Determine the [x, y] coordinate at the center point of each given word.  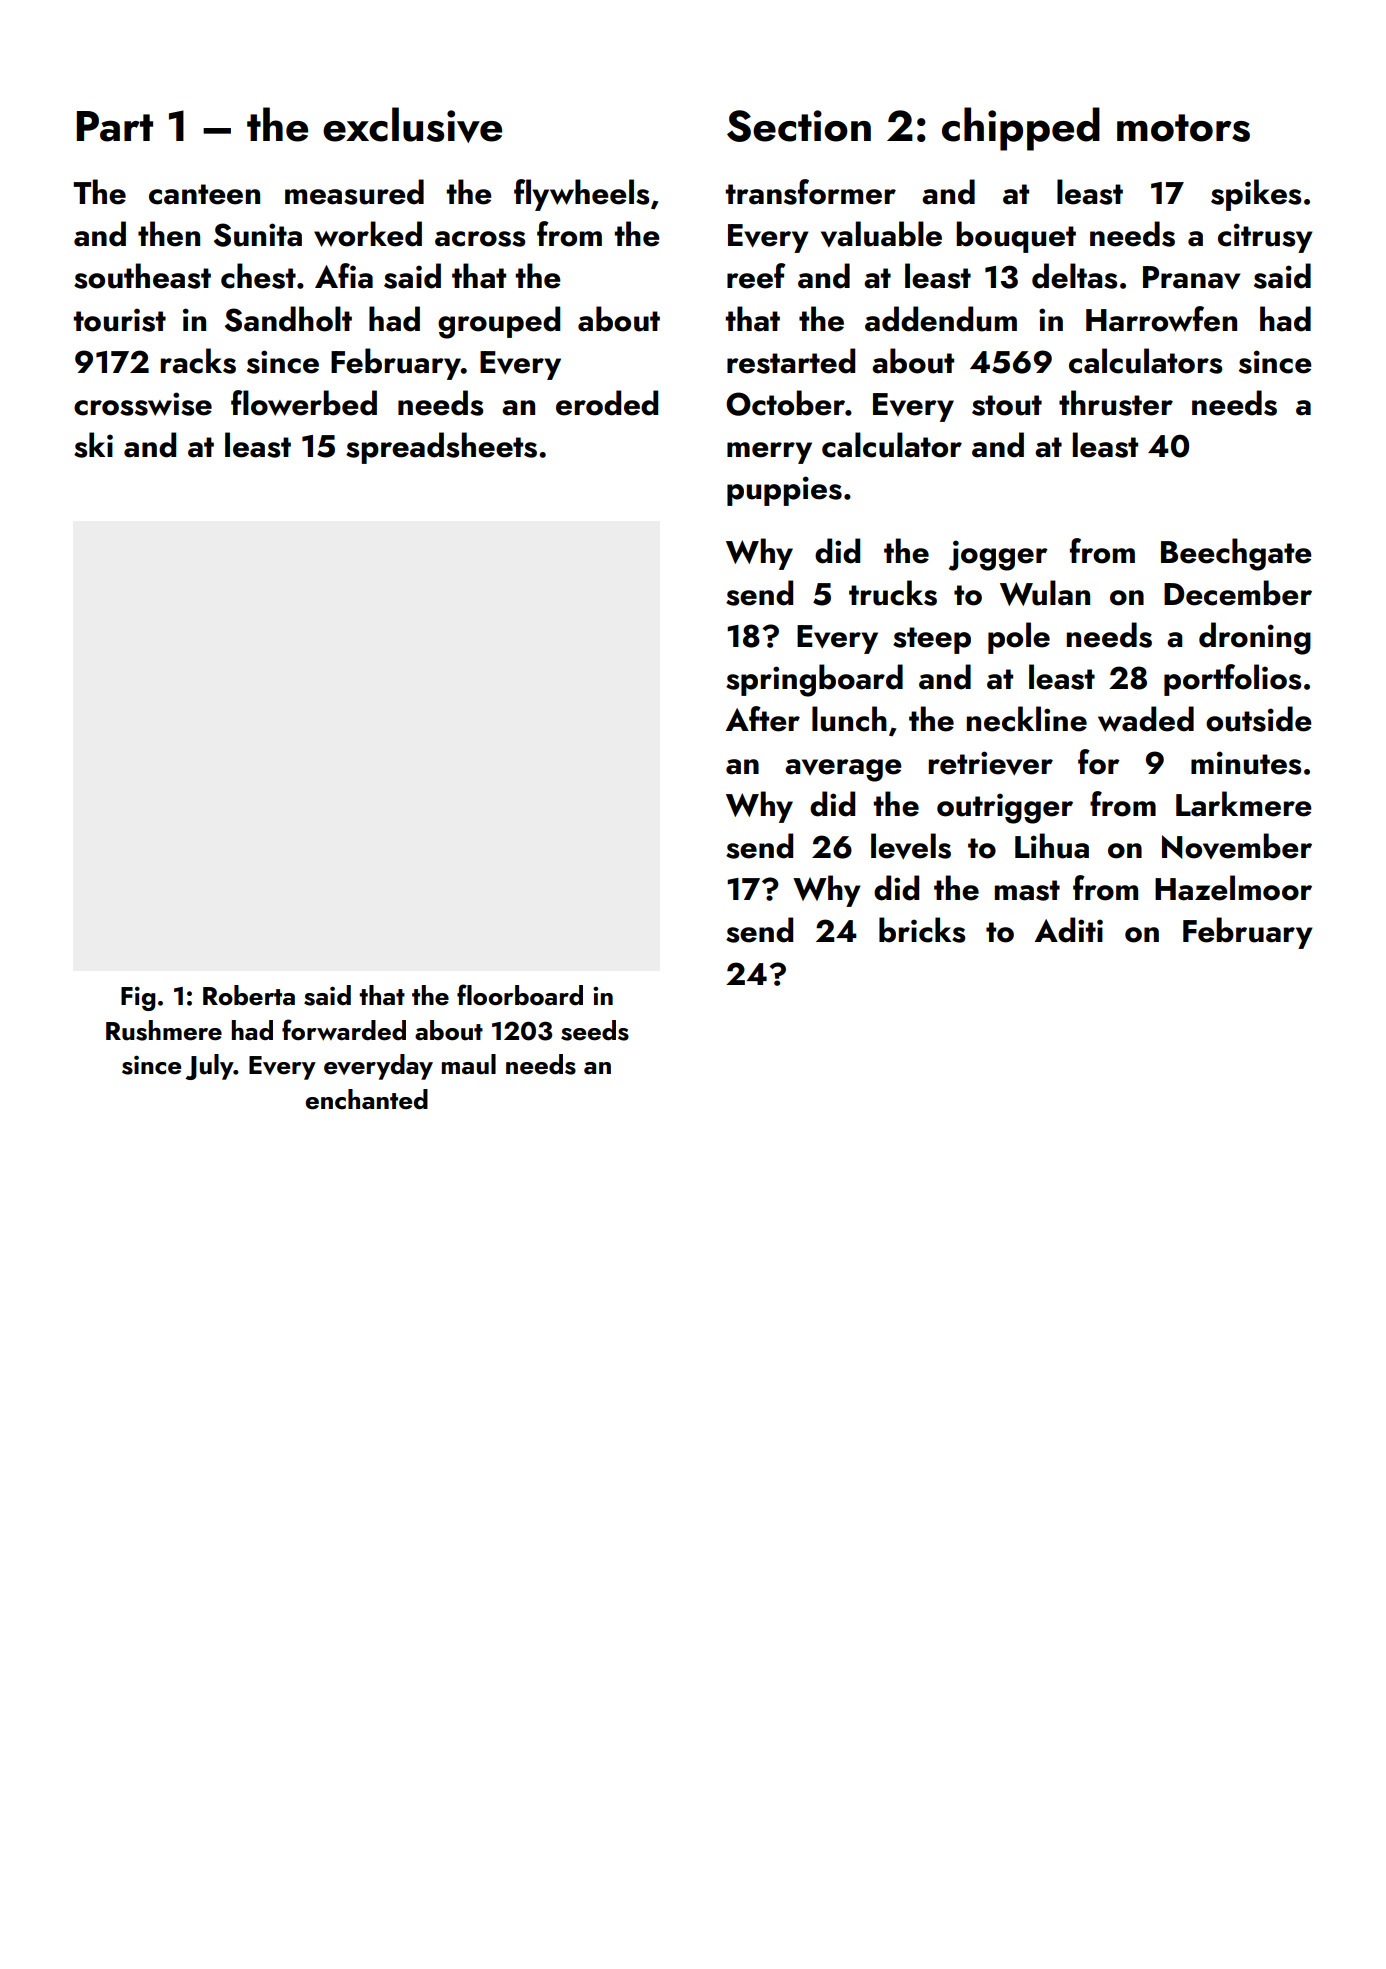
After [763, 719]
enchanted [366, 1099]
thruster [1116, 403]
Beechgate [1236, 554]
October [785, 403]
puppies [784, 491]
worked [368, 234]
